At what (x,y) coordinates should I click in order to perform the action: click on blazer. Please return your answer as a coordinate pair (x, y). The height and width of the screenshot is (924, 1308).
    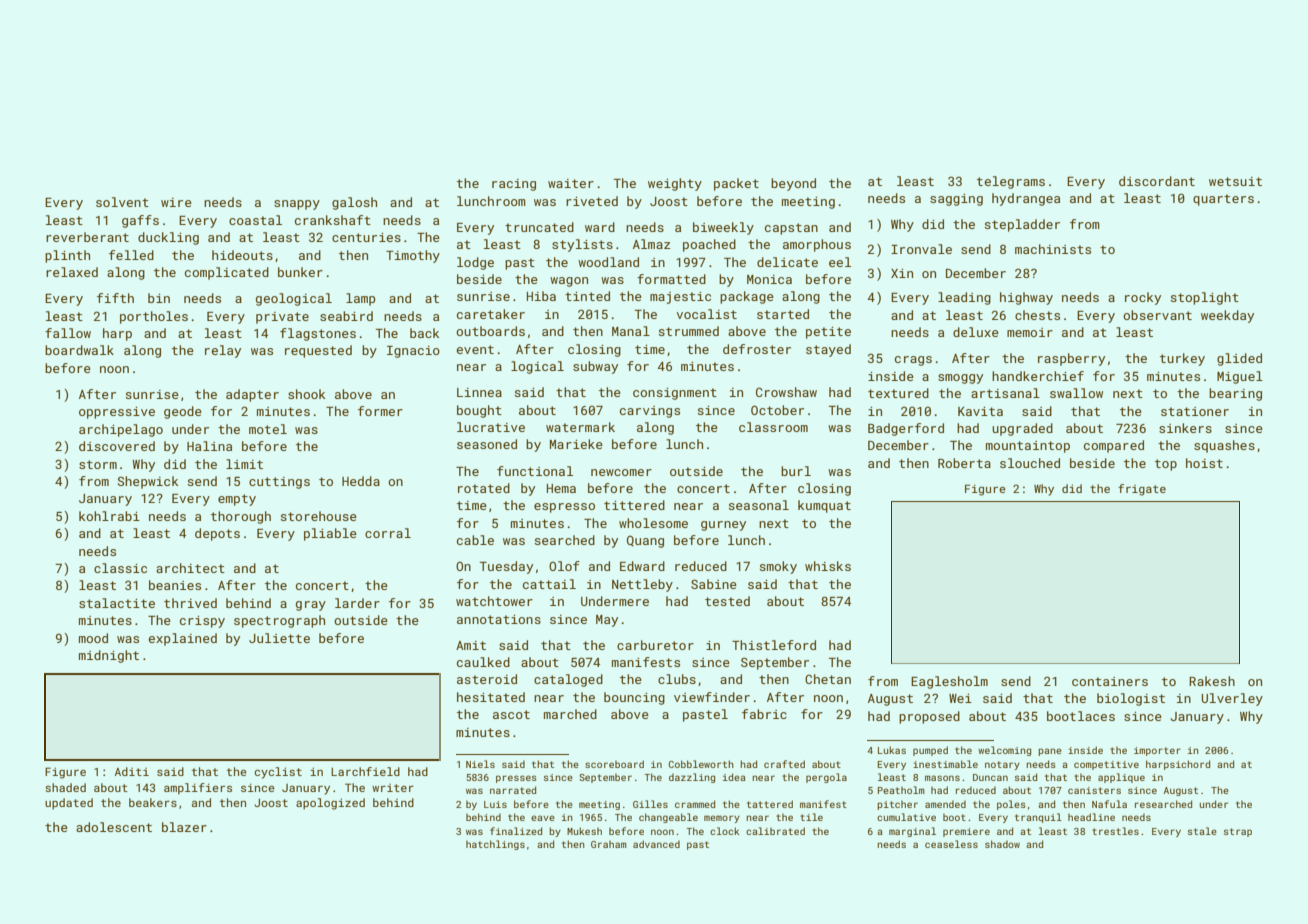
    Looking at the image, I should click on (184, 827).
